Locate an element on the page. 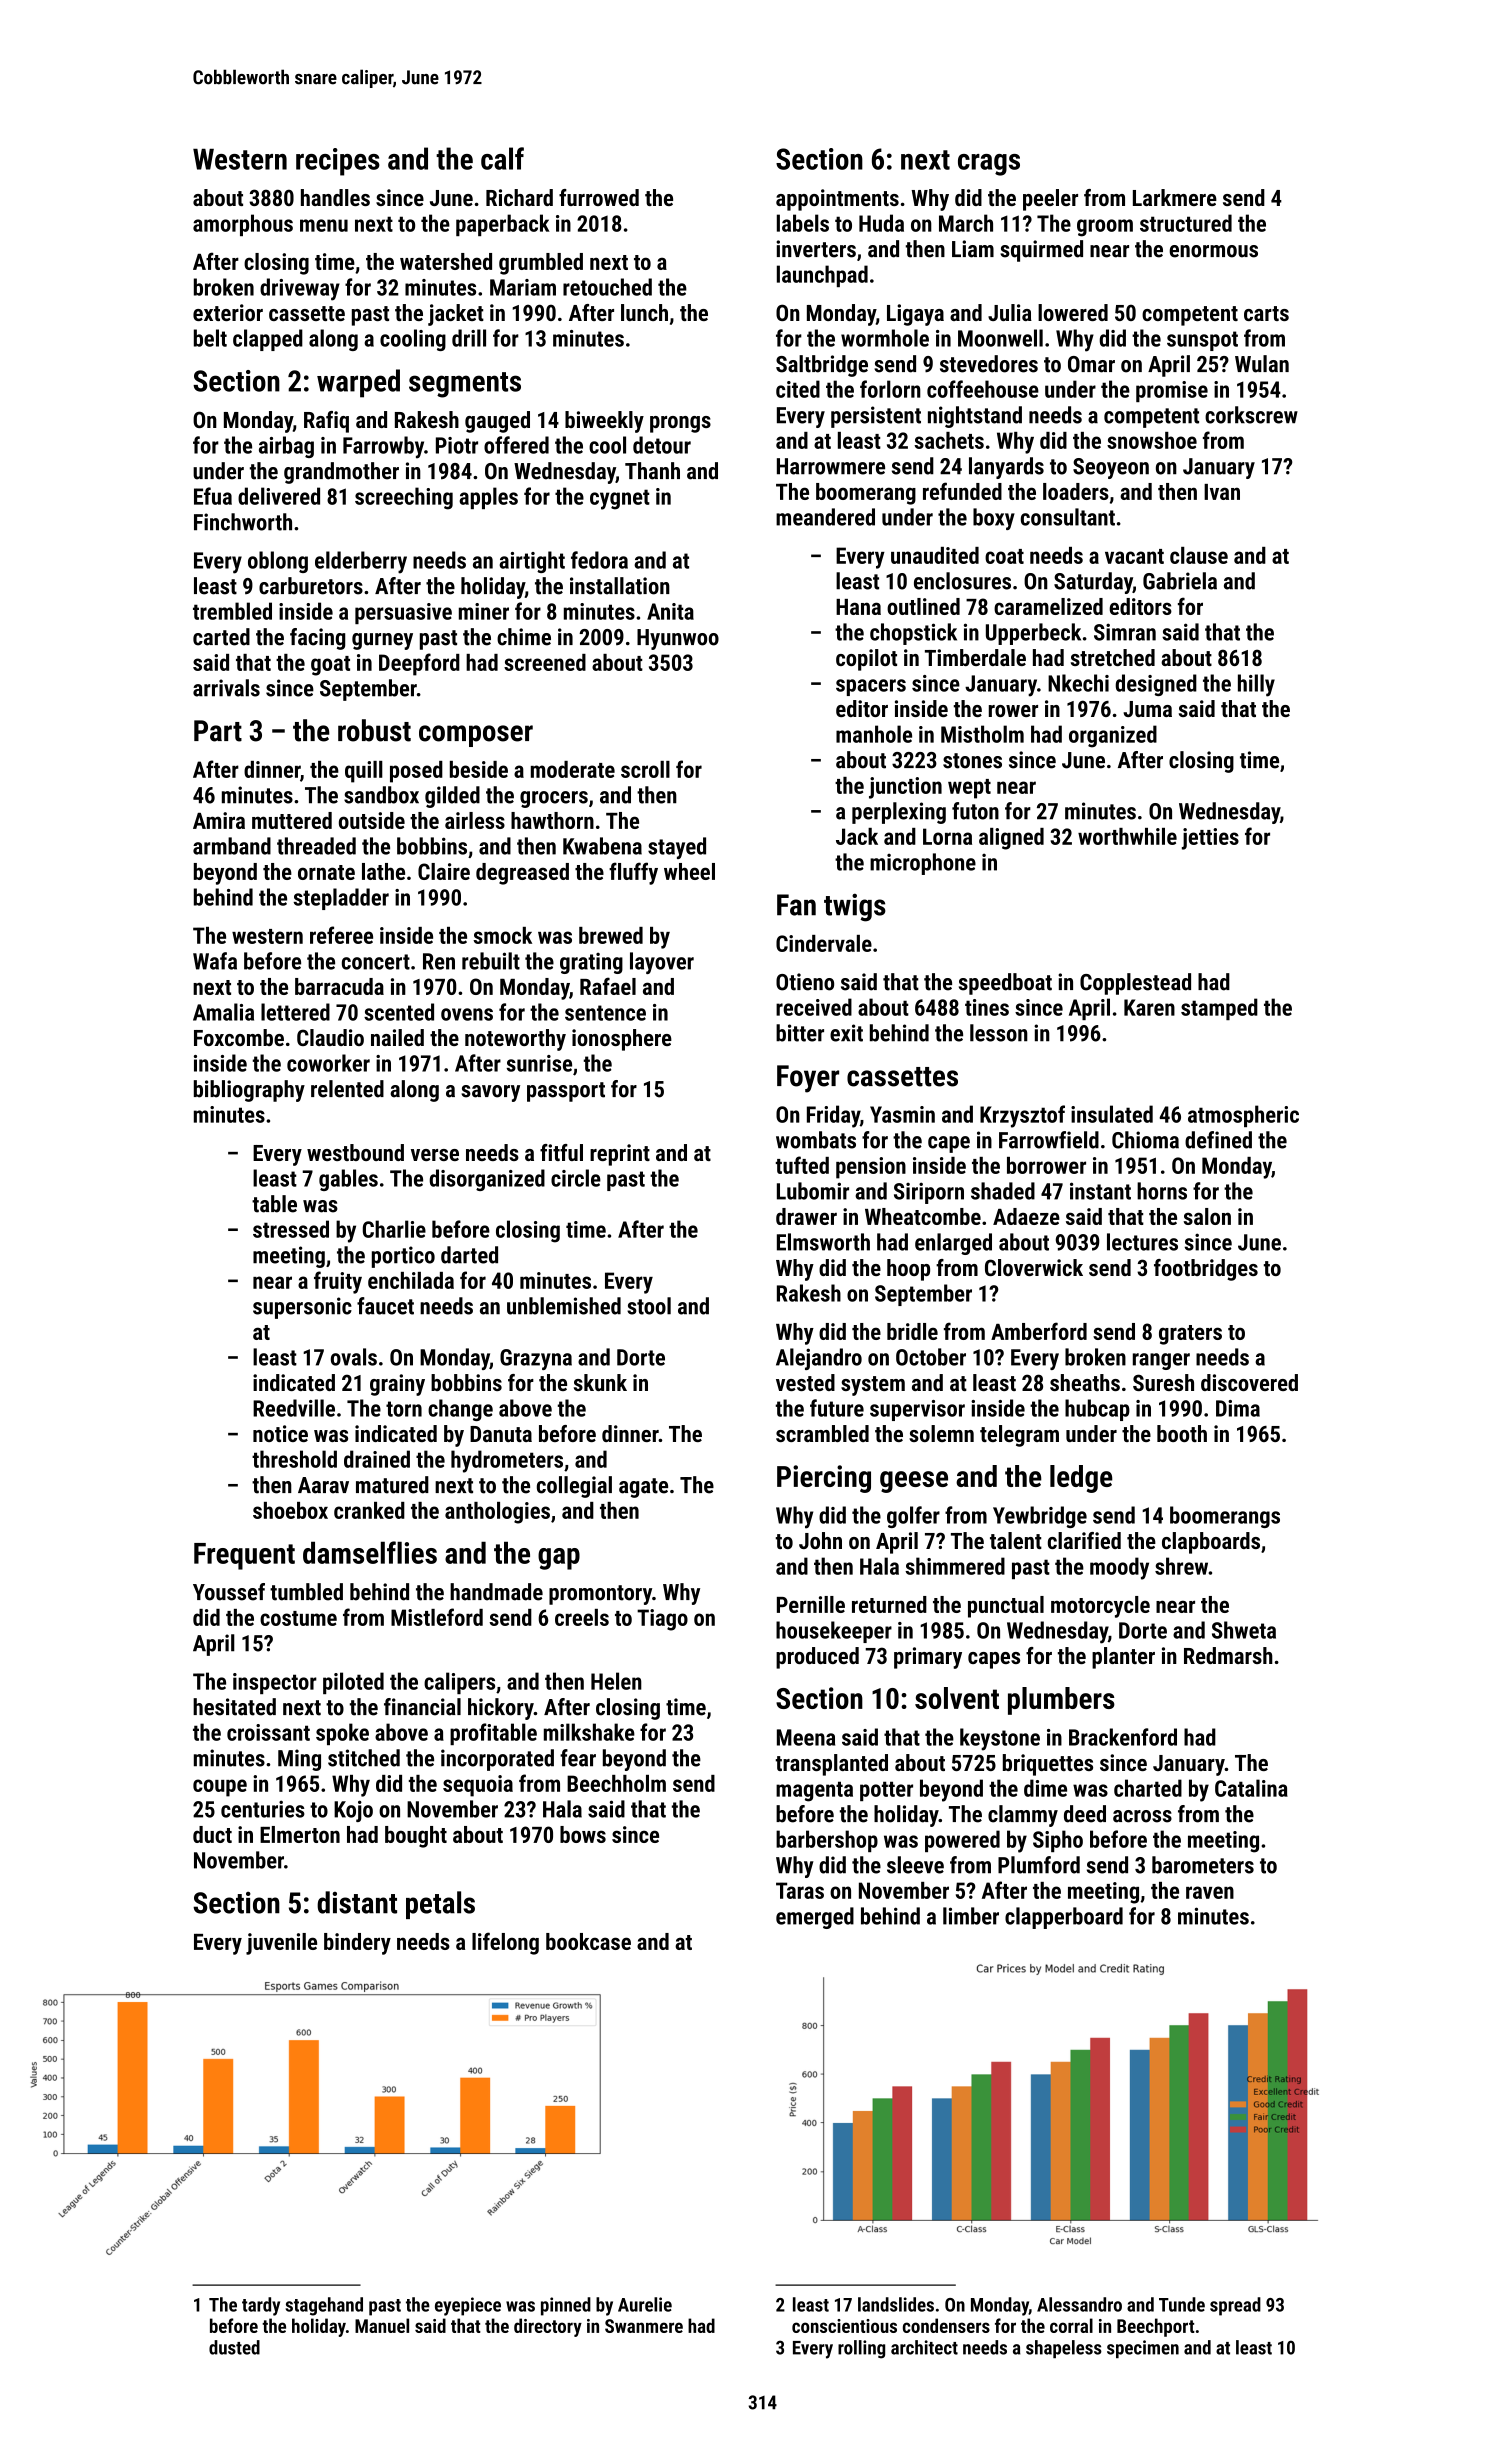  Redmarsh is located at coordinates (1228, 1655).
